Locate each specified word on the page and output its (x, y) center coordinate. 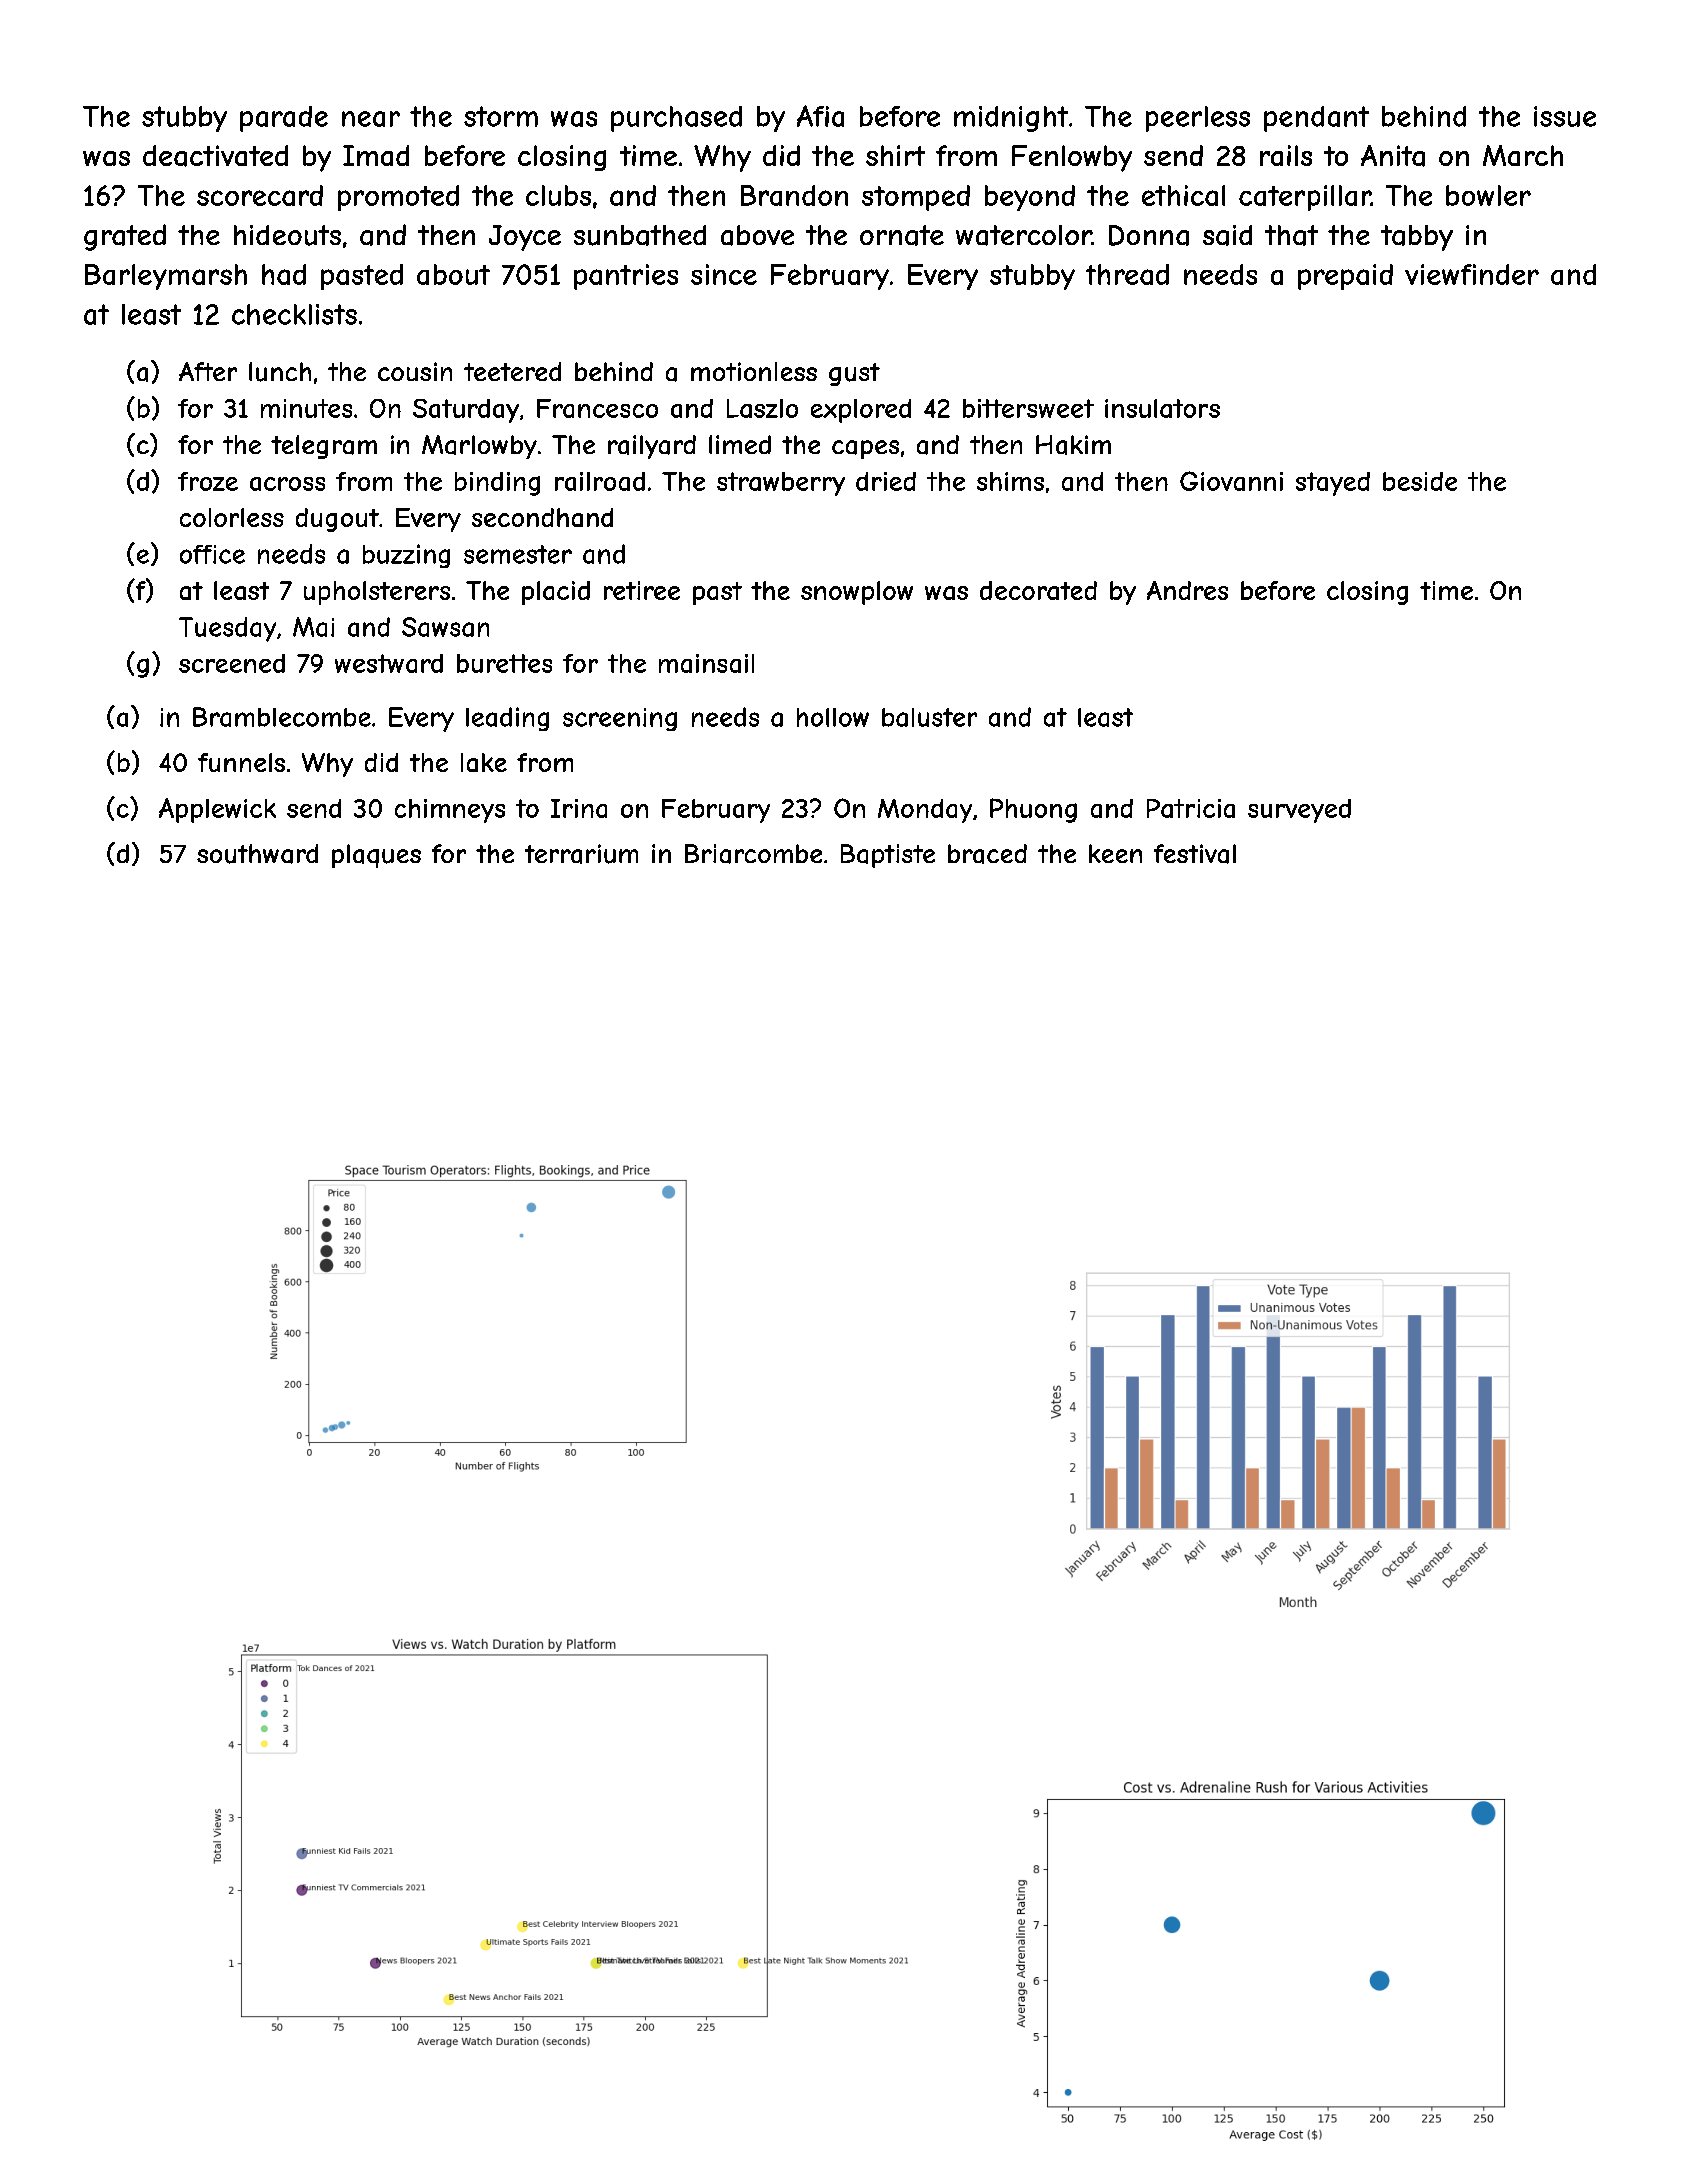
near (371, 119)
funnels (241, 762)
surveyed (1299, 811)
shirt (895, 155)
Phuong (1033, 810)
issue (1565, 116)
